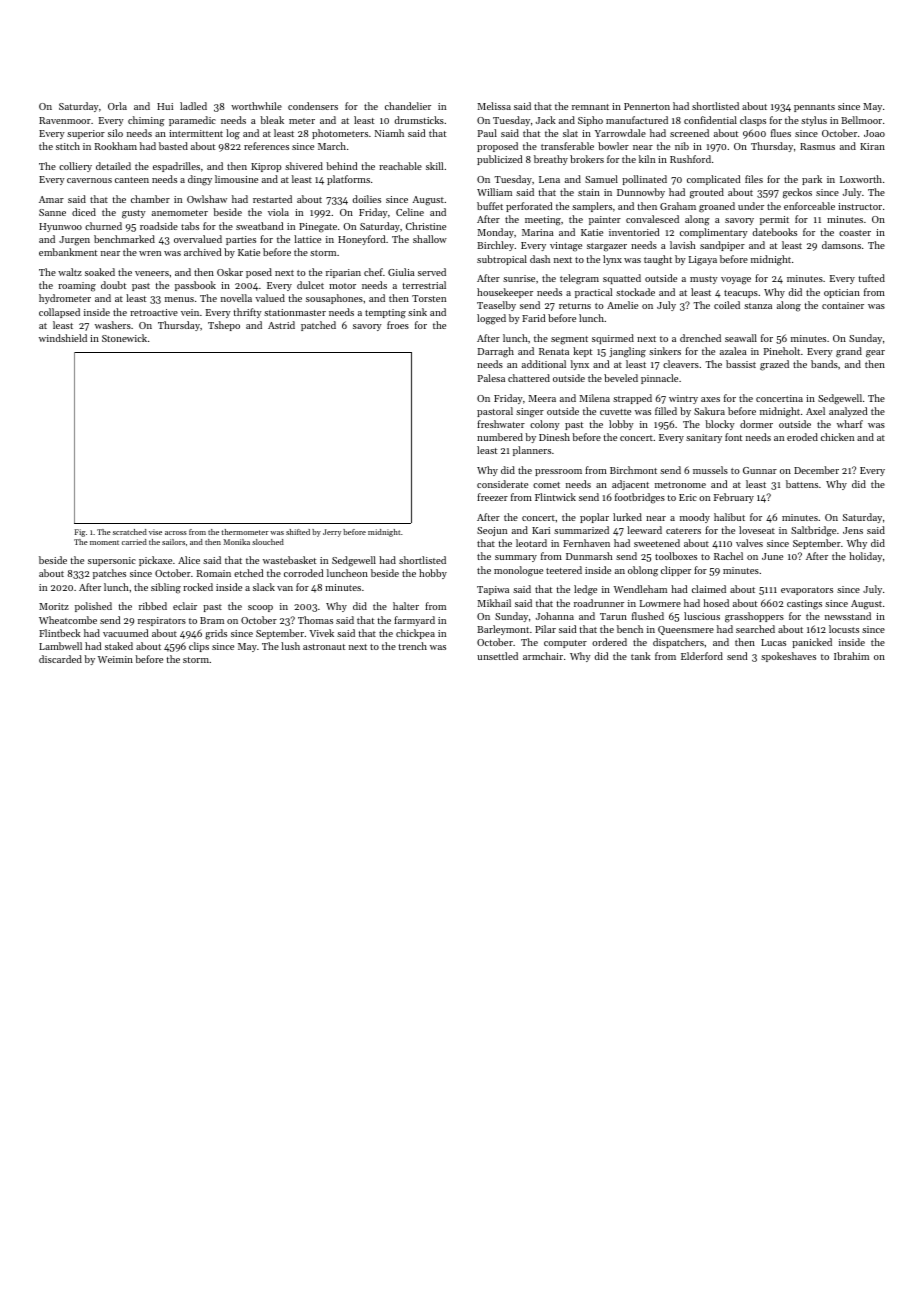 The height and width of the image is (1308, 924). Describe the element at coordinates (196, 133) in the image. I see `intermittent` at that location.
